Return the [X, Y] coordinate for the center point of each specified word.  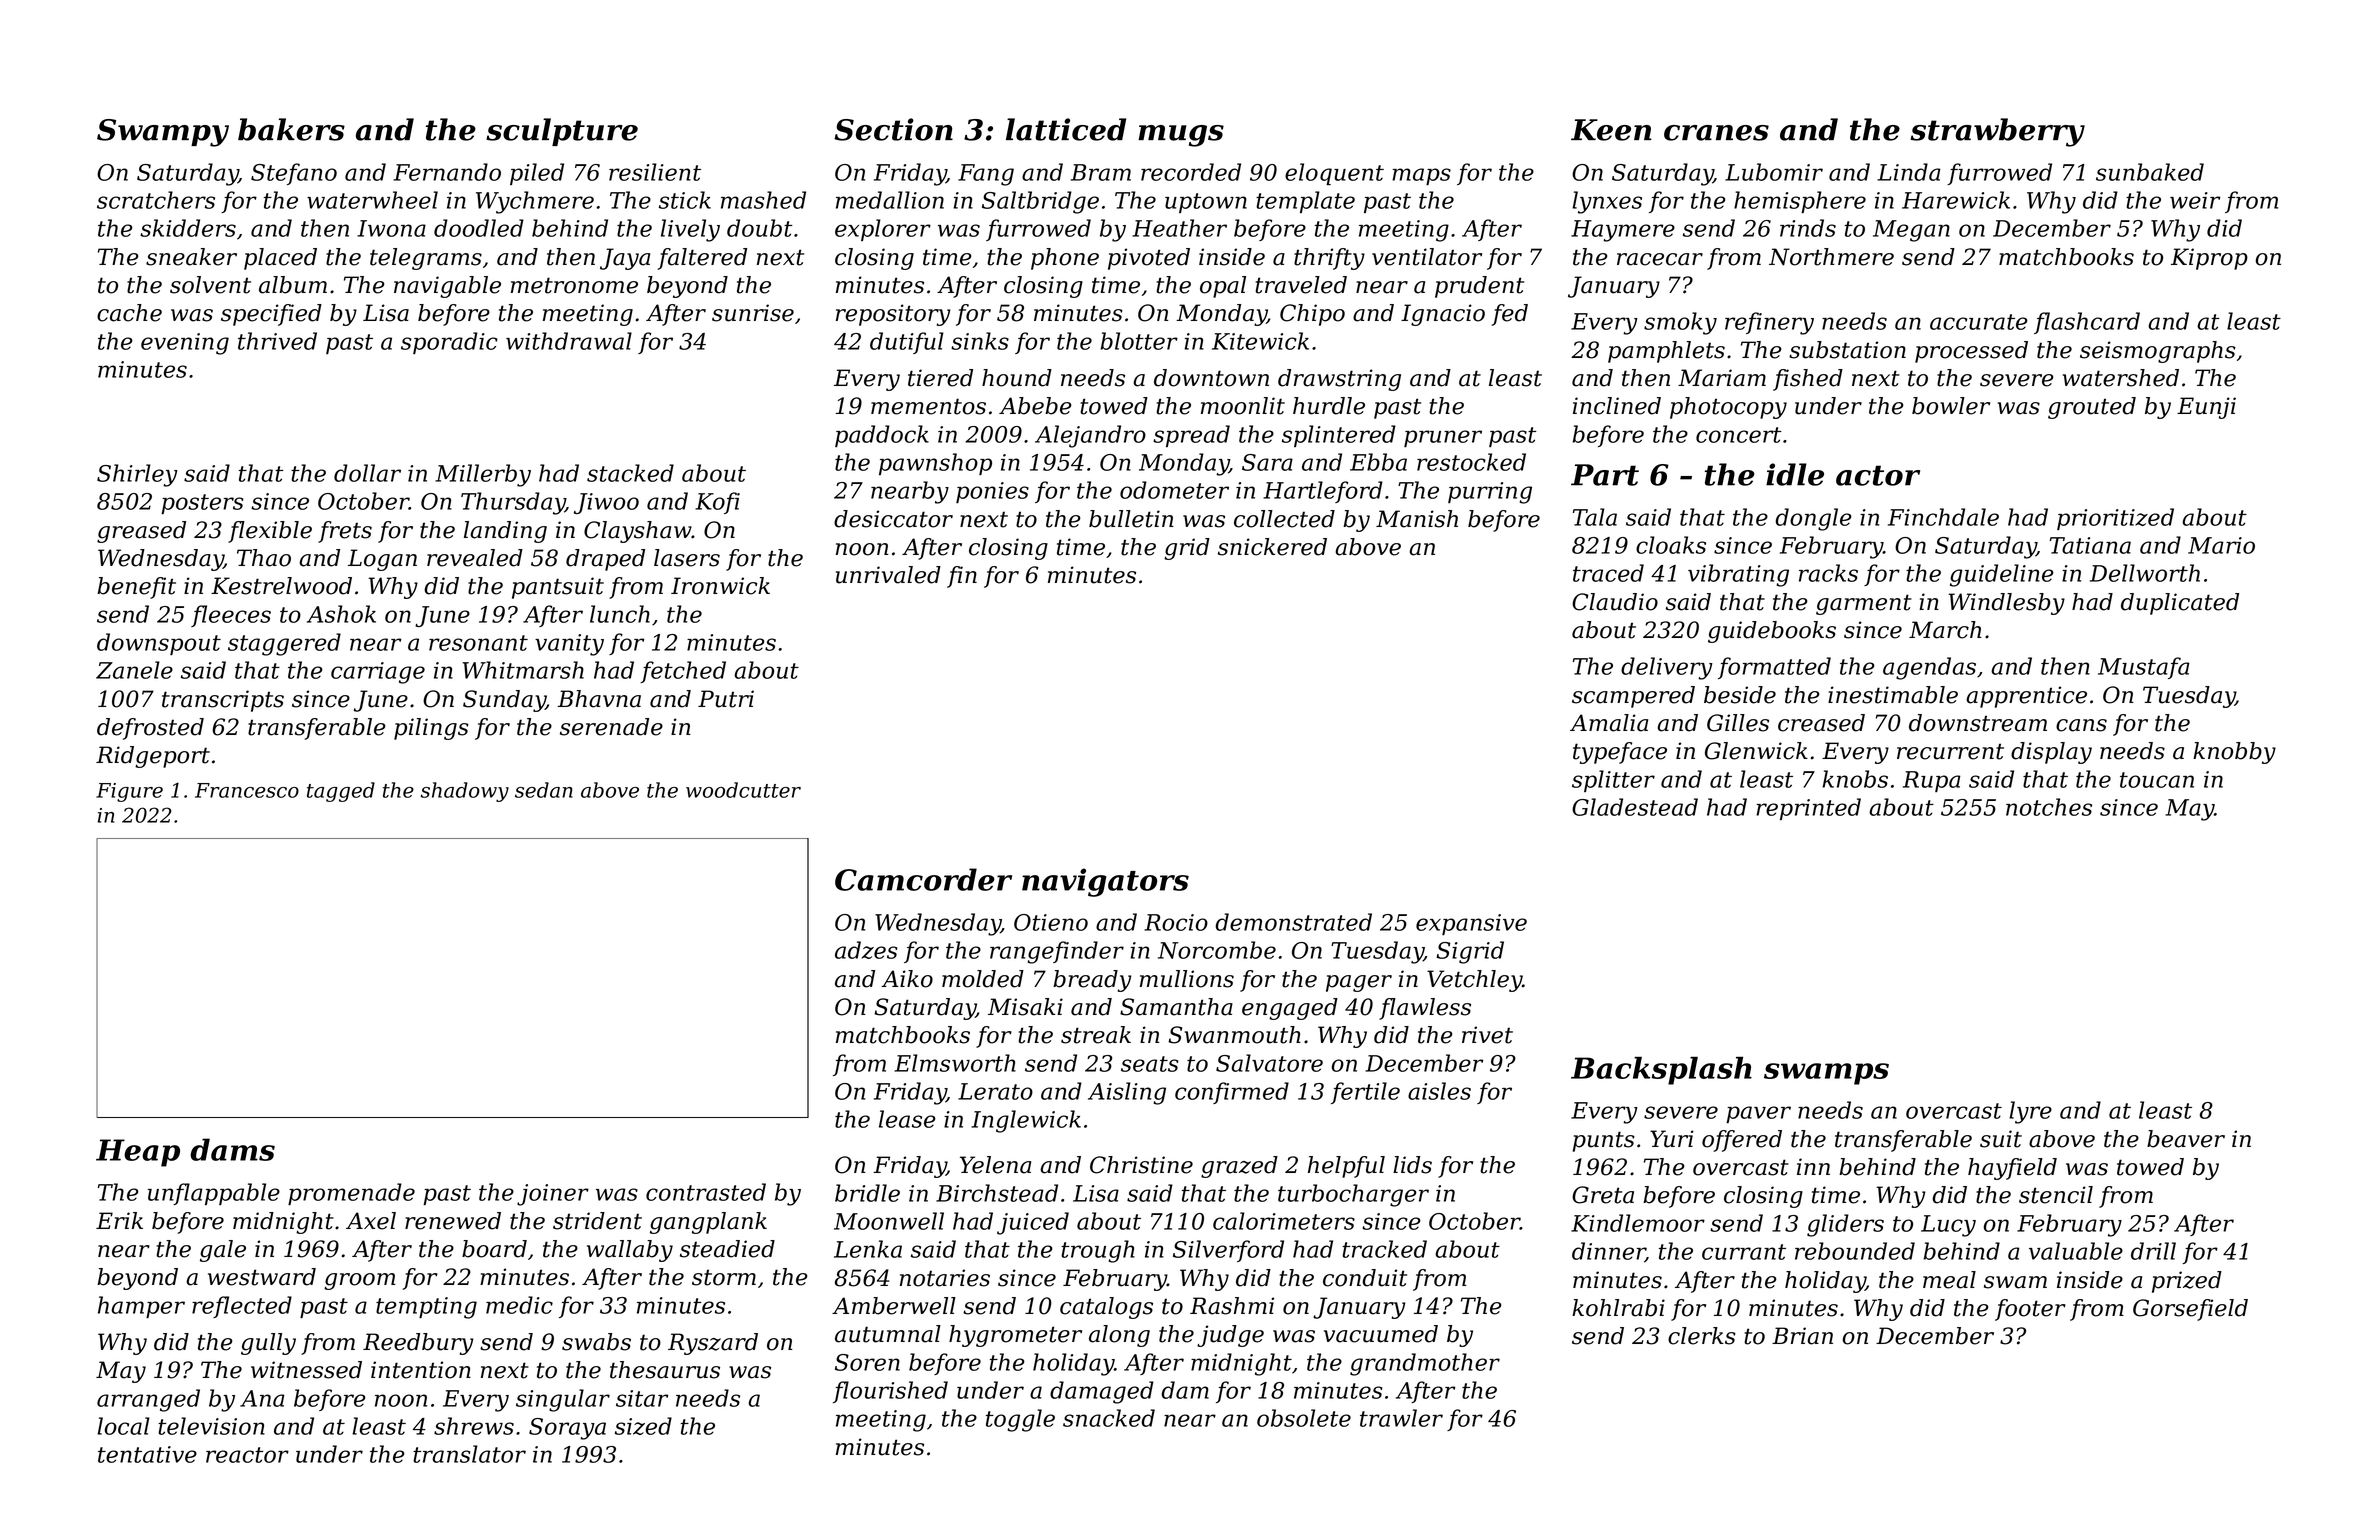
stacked [630, 473]
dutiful [907, 343]
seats [1150, 1064]
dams [232, 1149]
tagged [341, 792]
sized [643, 1426]
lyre [2030, 1112]
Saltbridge [1040, 202]
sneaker [191, 257]
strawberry [1998, 132]
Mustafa [2144, 668]
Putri [726, 699]
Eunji [2206, 408]
